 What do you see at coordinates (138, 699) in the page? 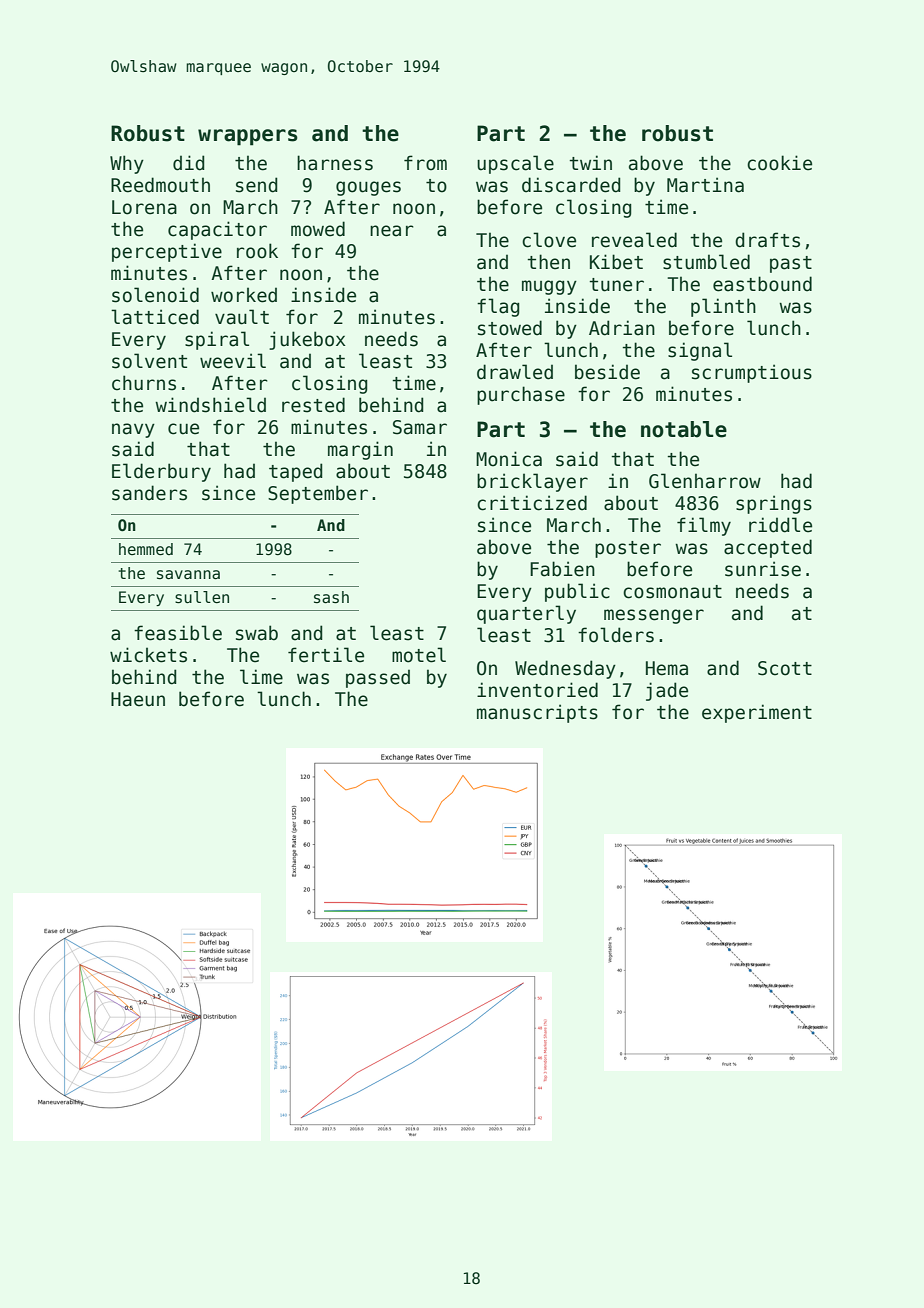
I see `Haeun` at bounding box center [138, 699].
